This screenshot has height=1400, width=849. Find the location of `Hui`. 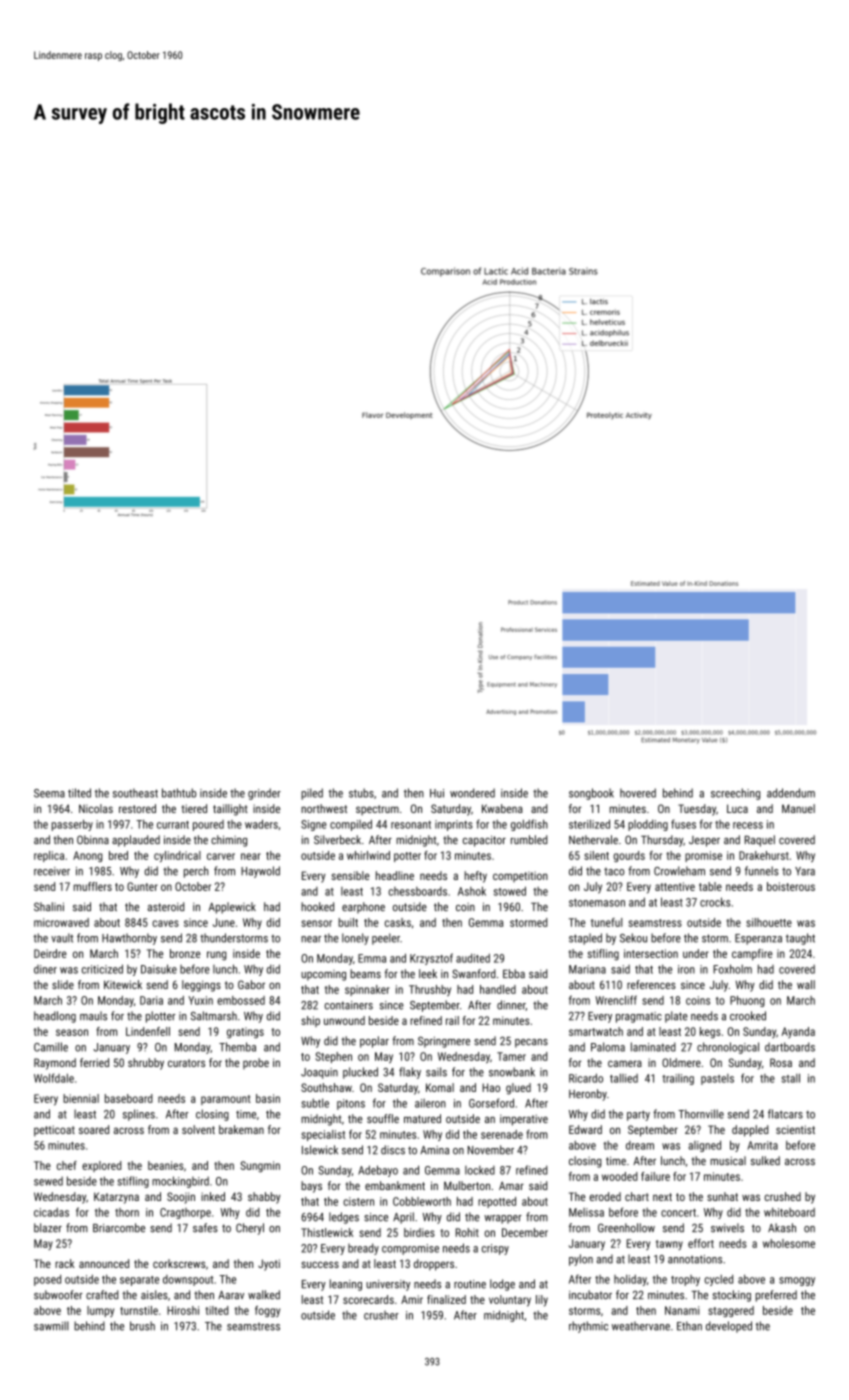

Hui is located at coordinates (437, 793).
